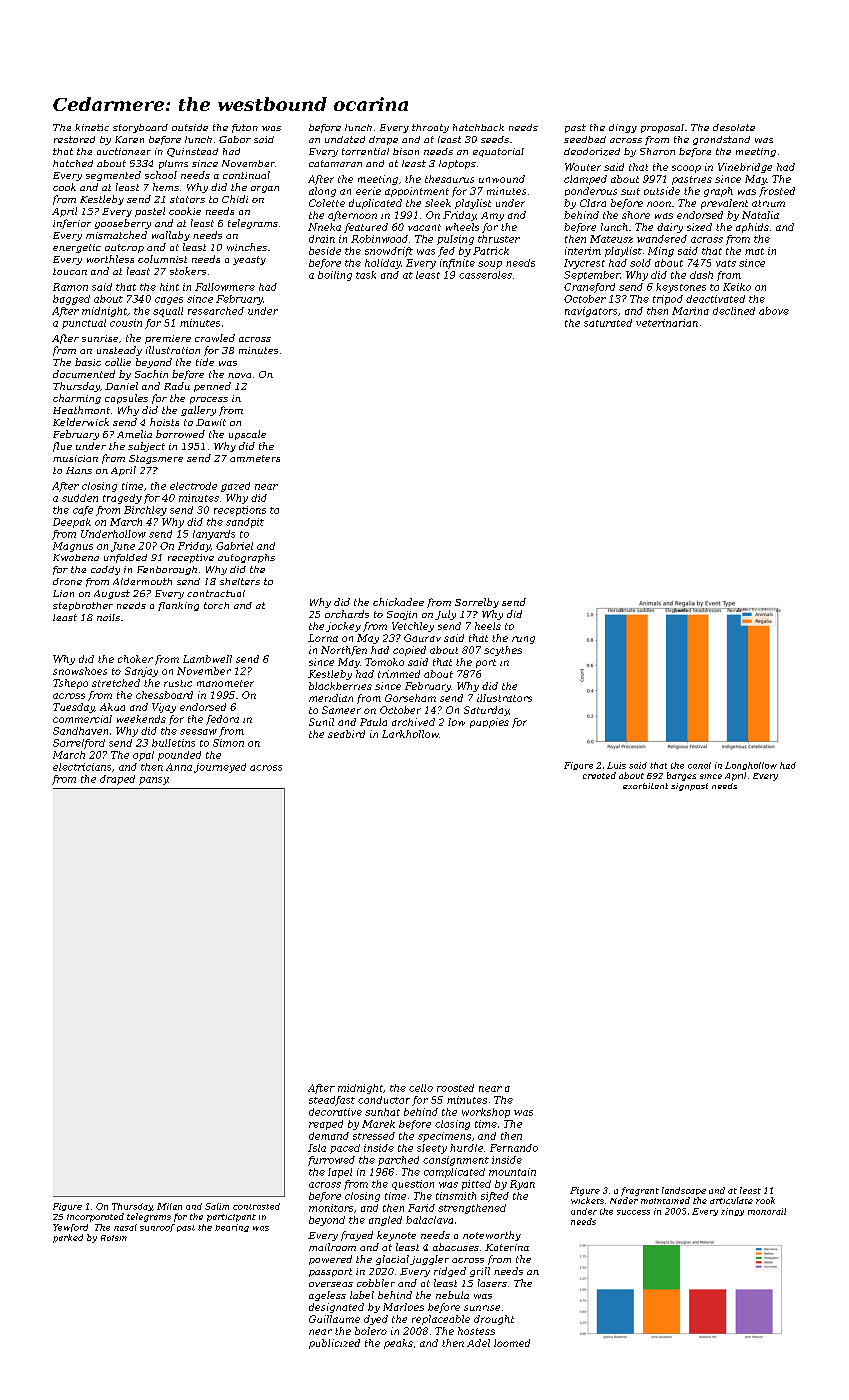 This screenshot has width=849, height=1400. What do you see at coordinates (322, 192) in the screenshot?
I see `along` at bounding box center [322, 192].
